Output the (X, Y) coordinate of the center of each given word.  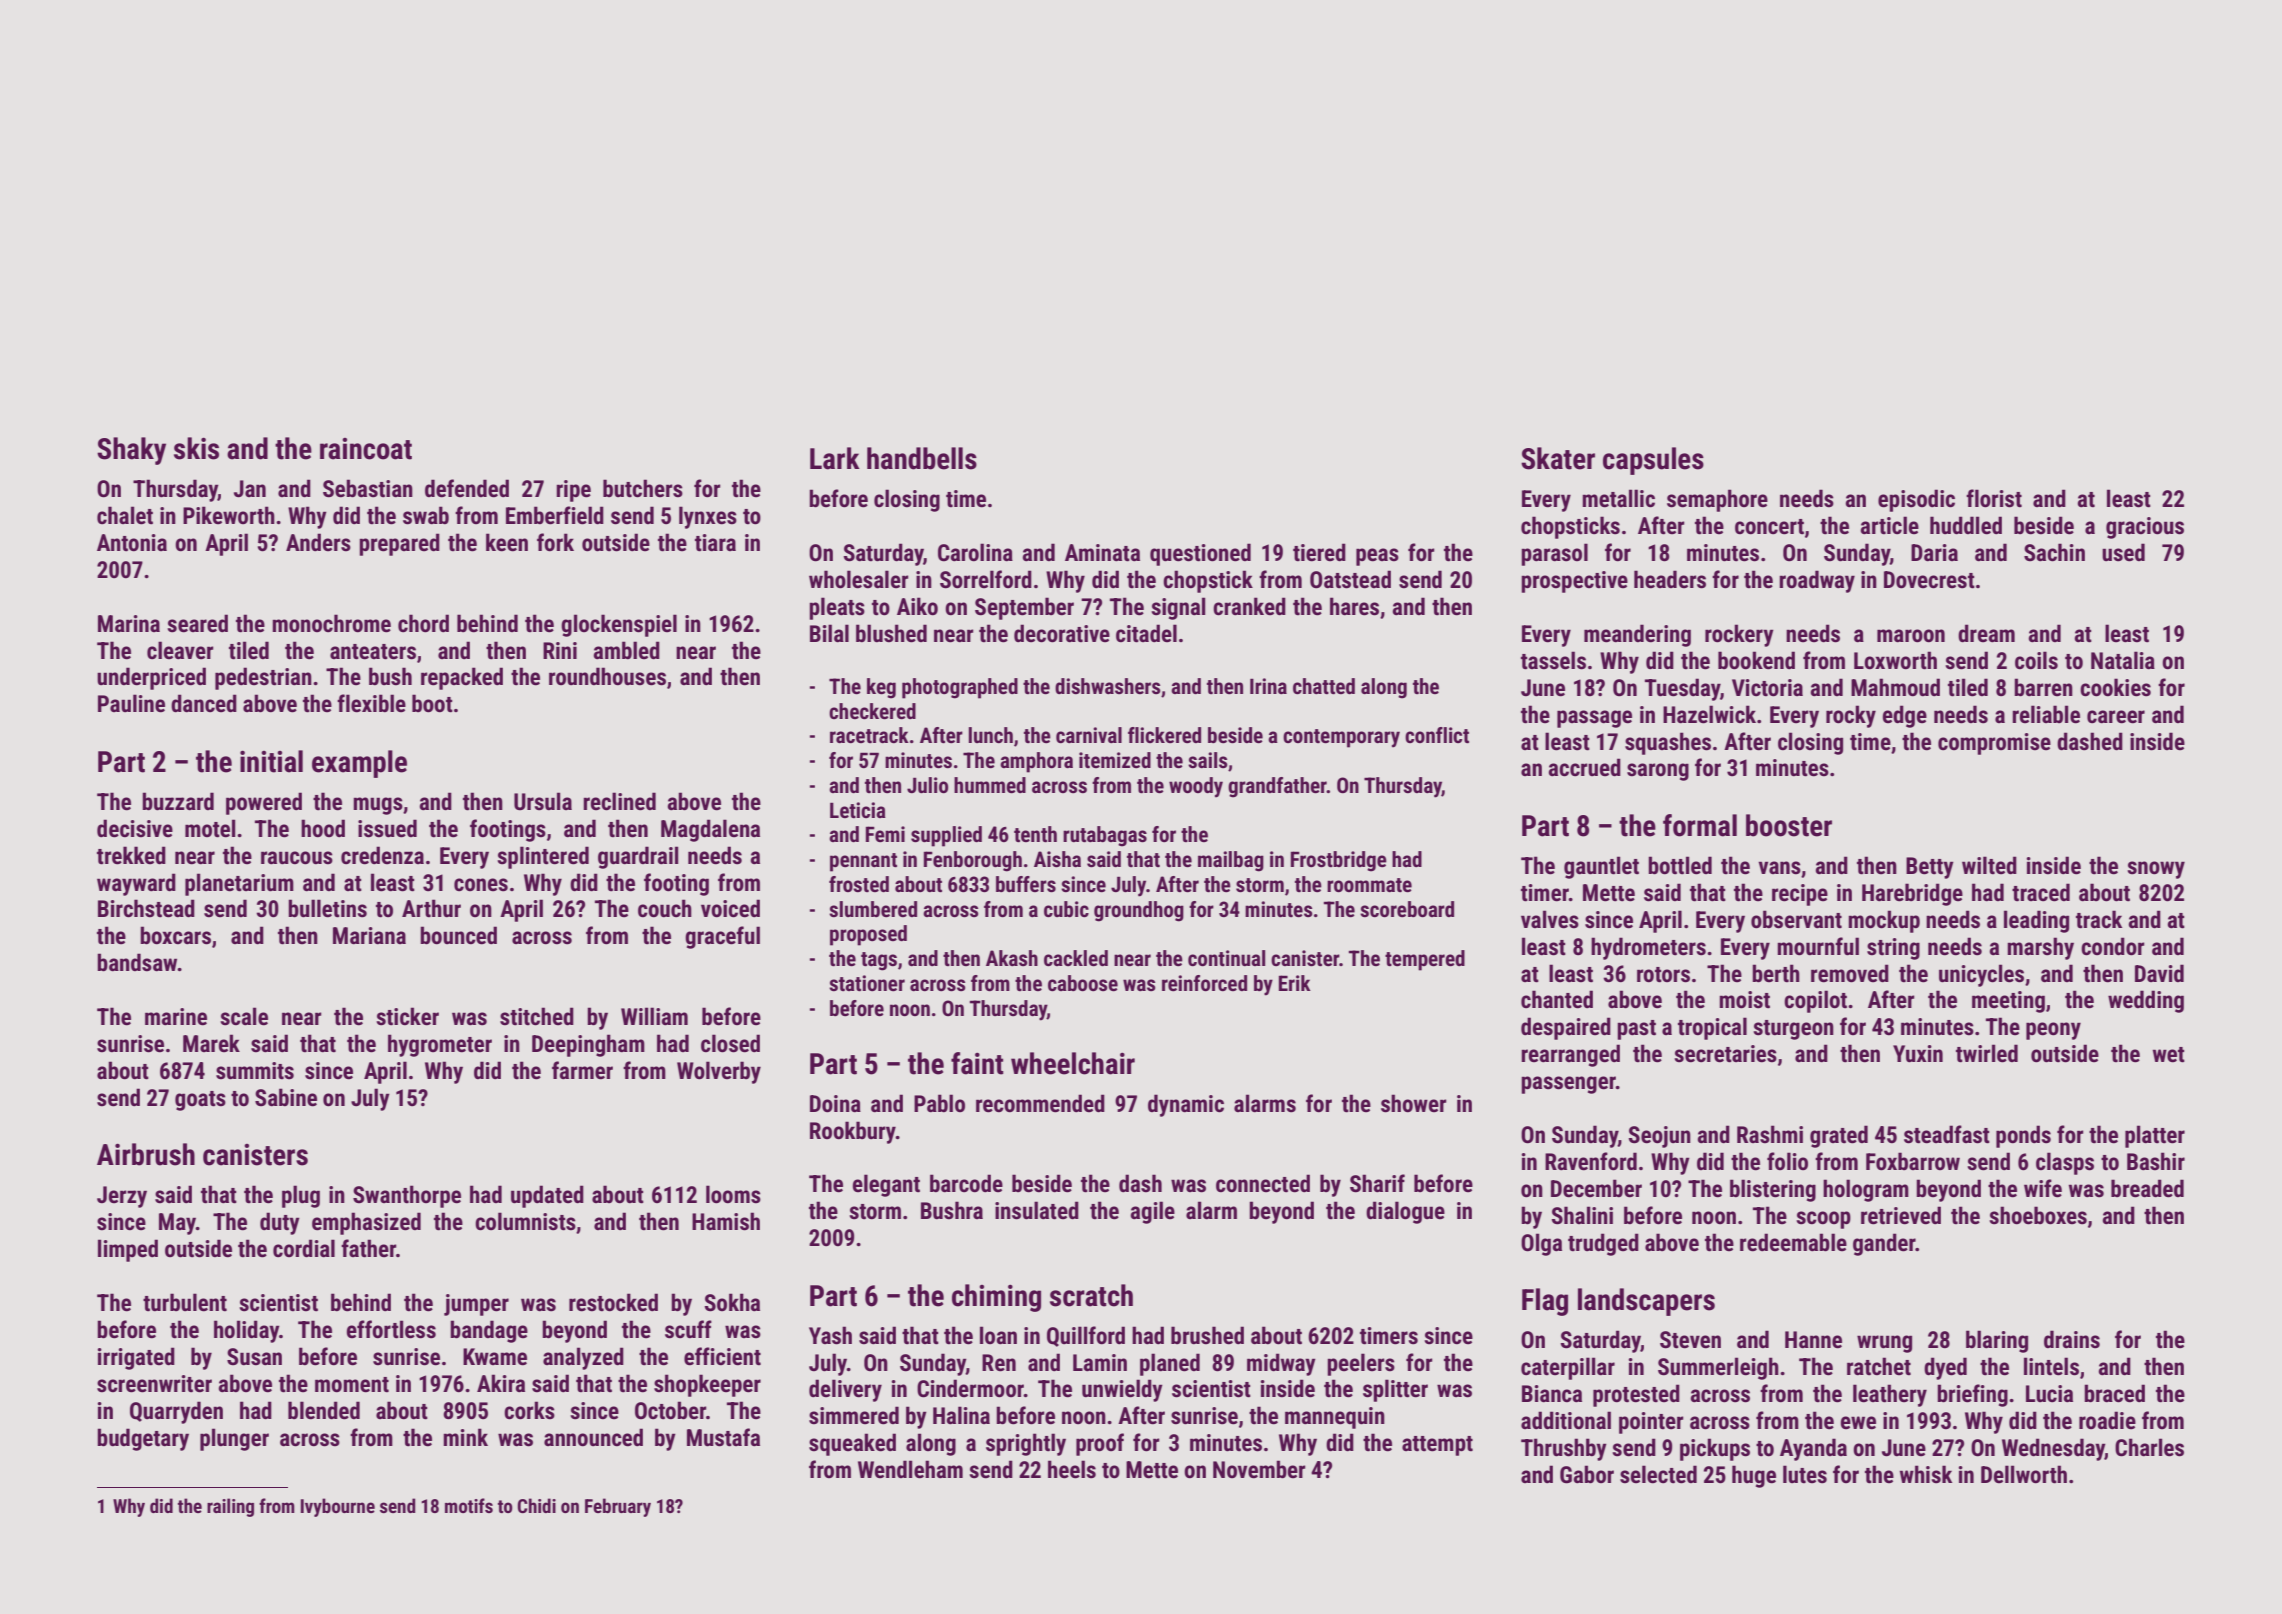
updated (547, 1196)
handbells (922, 458)
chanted (1557, 999)
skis (196, 448)
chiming (996, 1298)
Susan (254, 1357)
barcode (966, 1183)
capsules (1653, 461)
